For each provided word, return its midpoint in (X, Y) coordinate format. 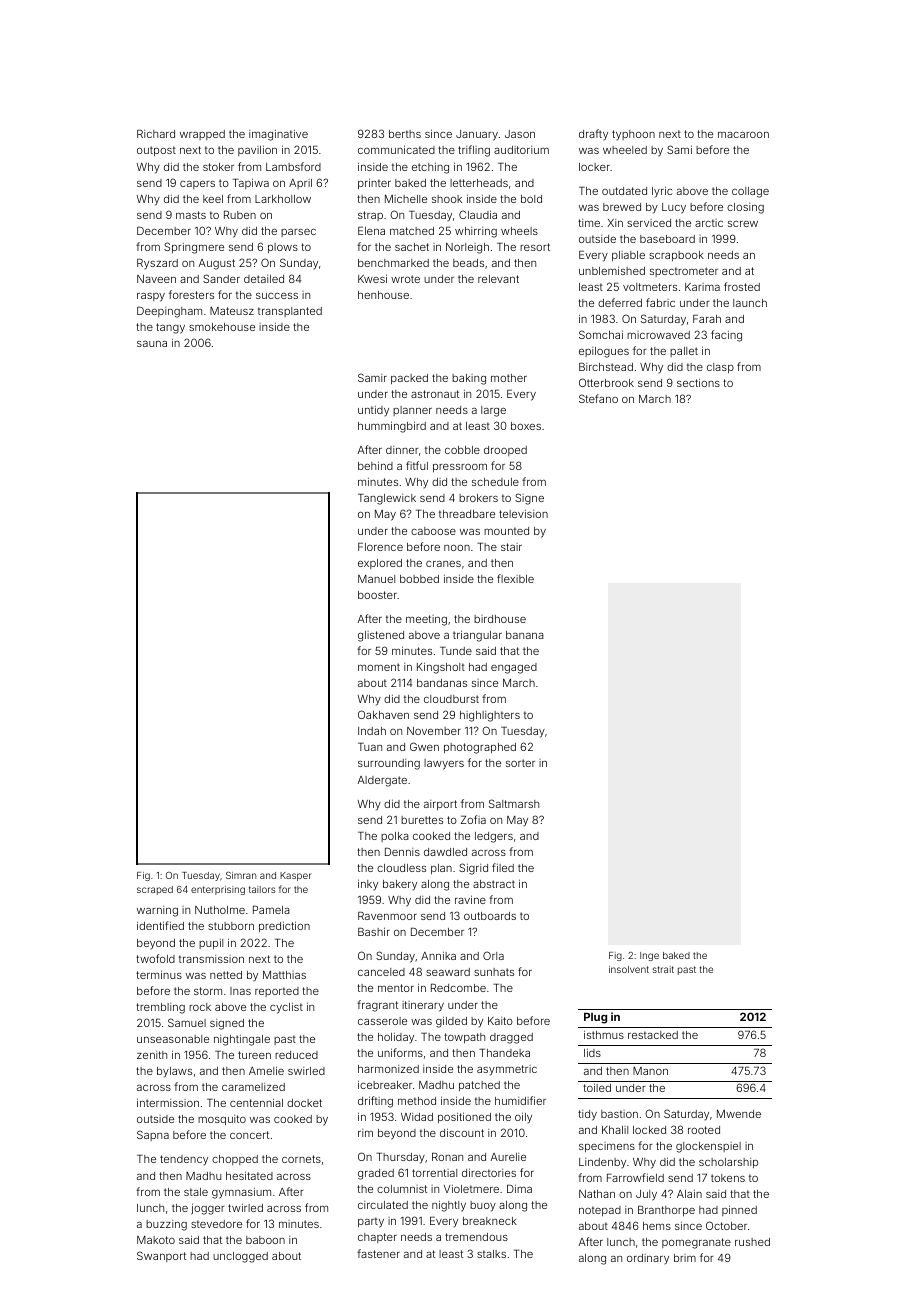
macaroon (743, 134)
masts (191, 215)
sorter (520, 763)
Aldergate (382, 781)
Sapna (153, 1135)
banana (525, 635)
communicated (396, 149)
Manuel (376, 579)
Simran (241, 875)
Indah (372, 731)
